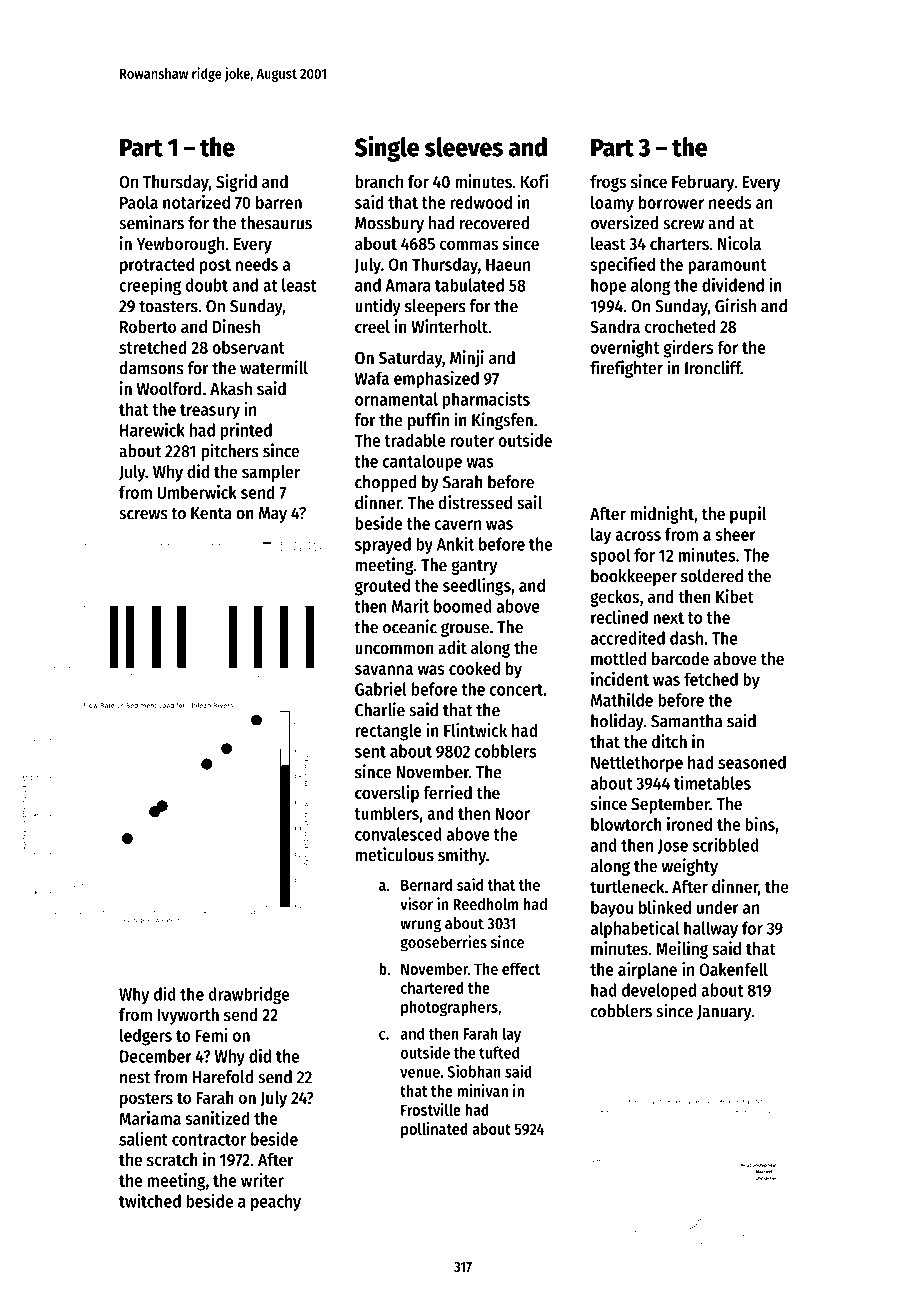 The width and height of the screenshot is (908, 1316). What do you see at coordinates (713, 367) in the screenshot?
I see `Ironcliff` at bounding box center [713, 367].
